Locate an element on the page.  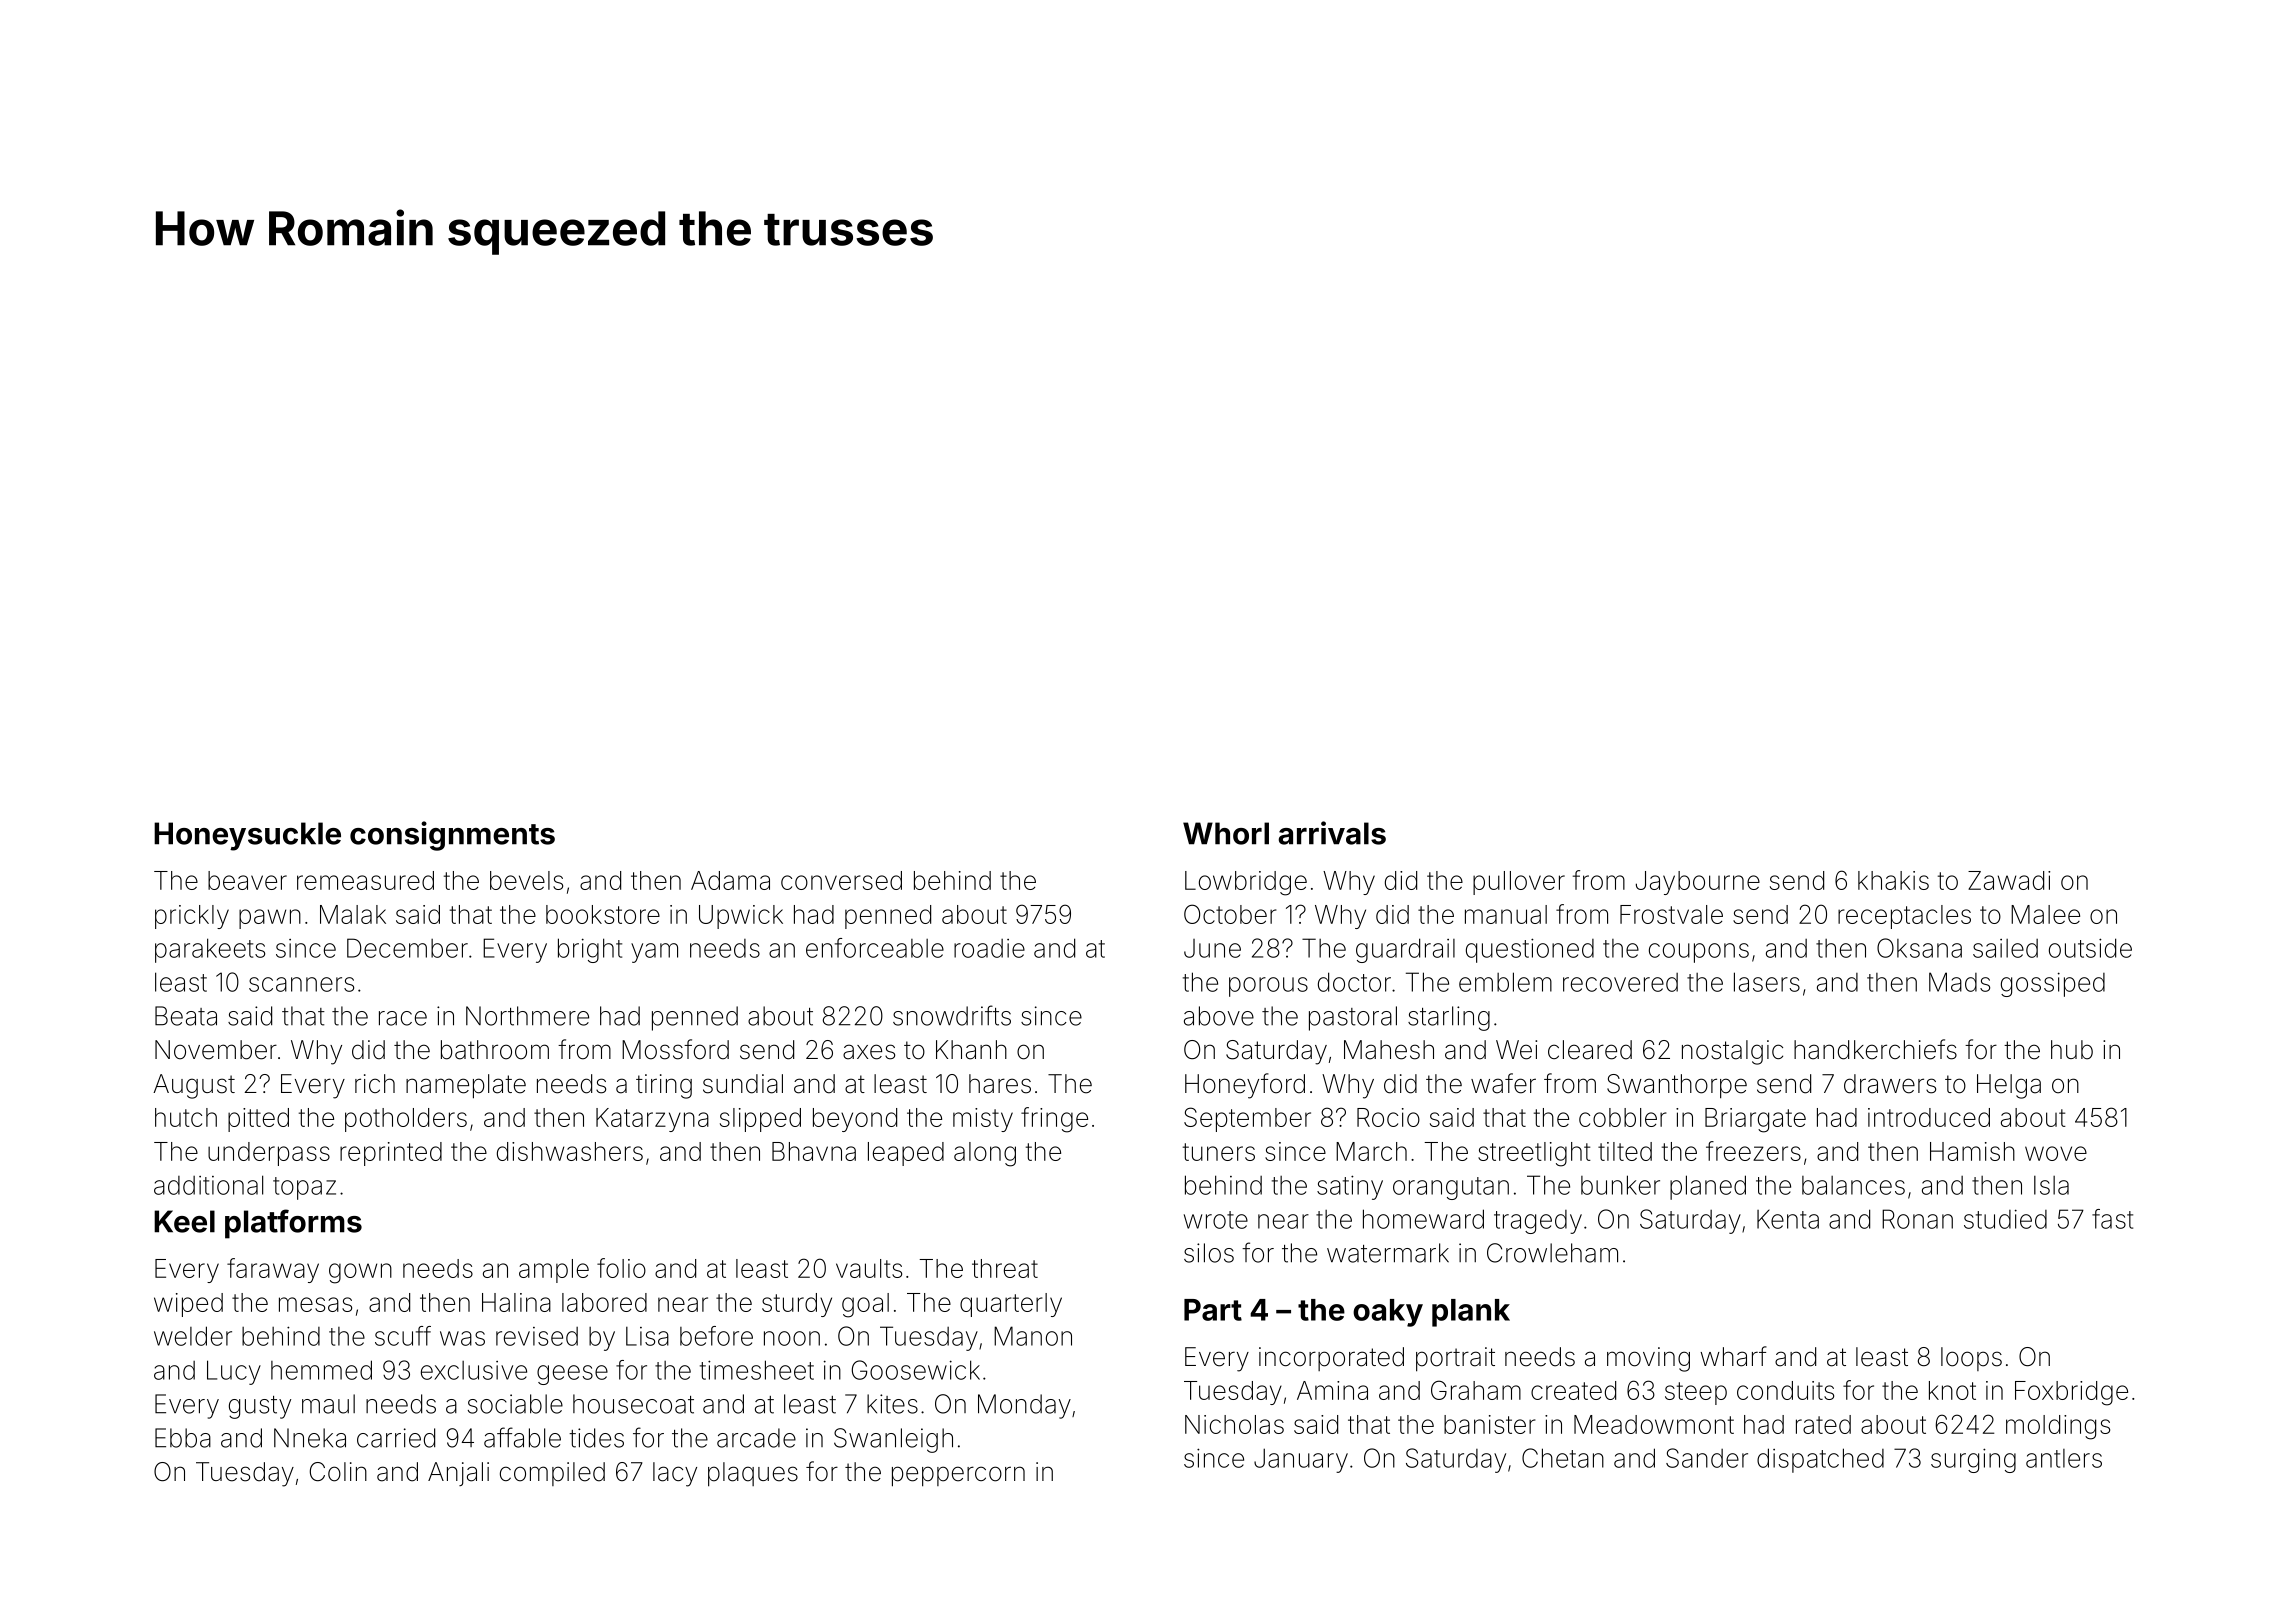
affable is located at coordinates (522, 1437).
